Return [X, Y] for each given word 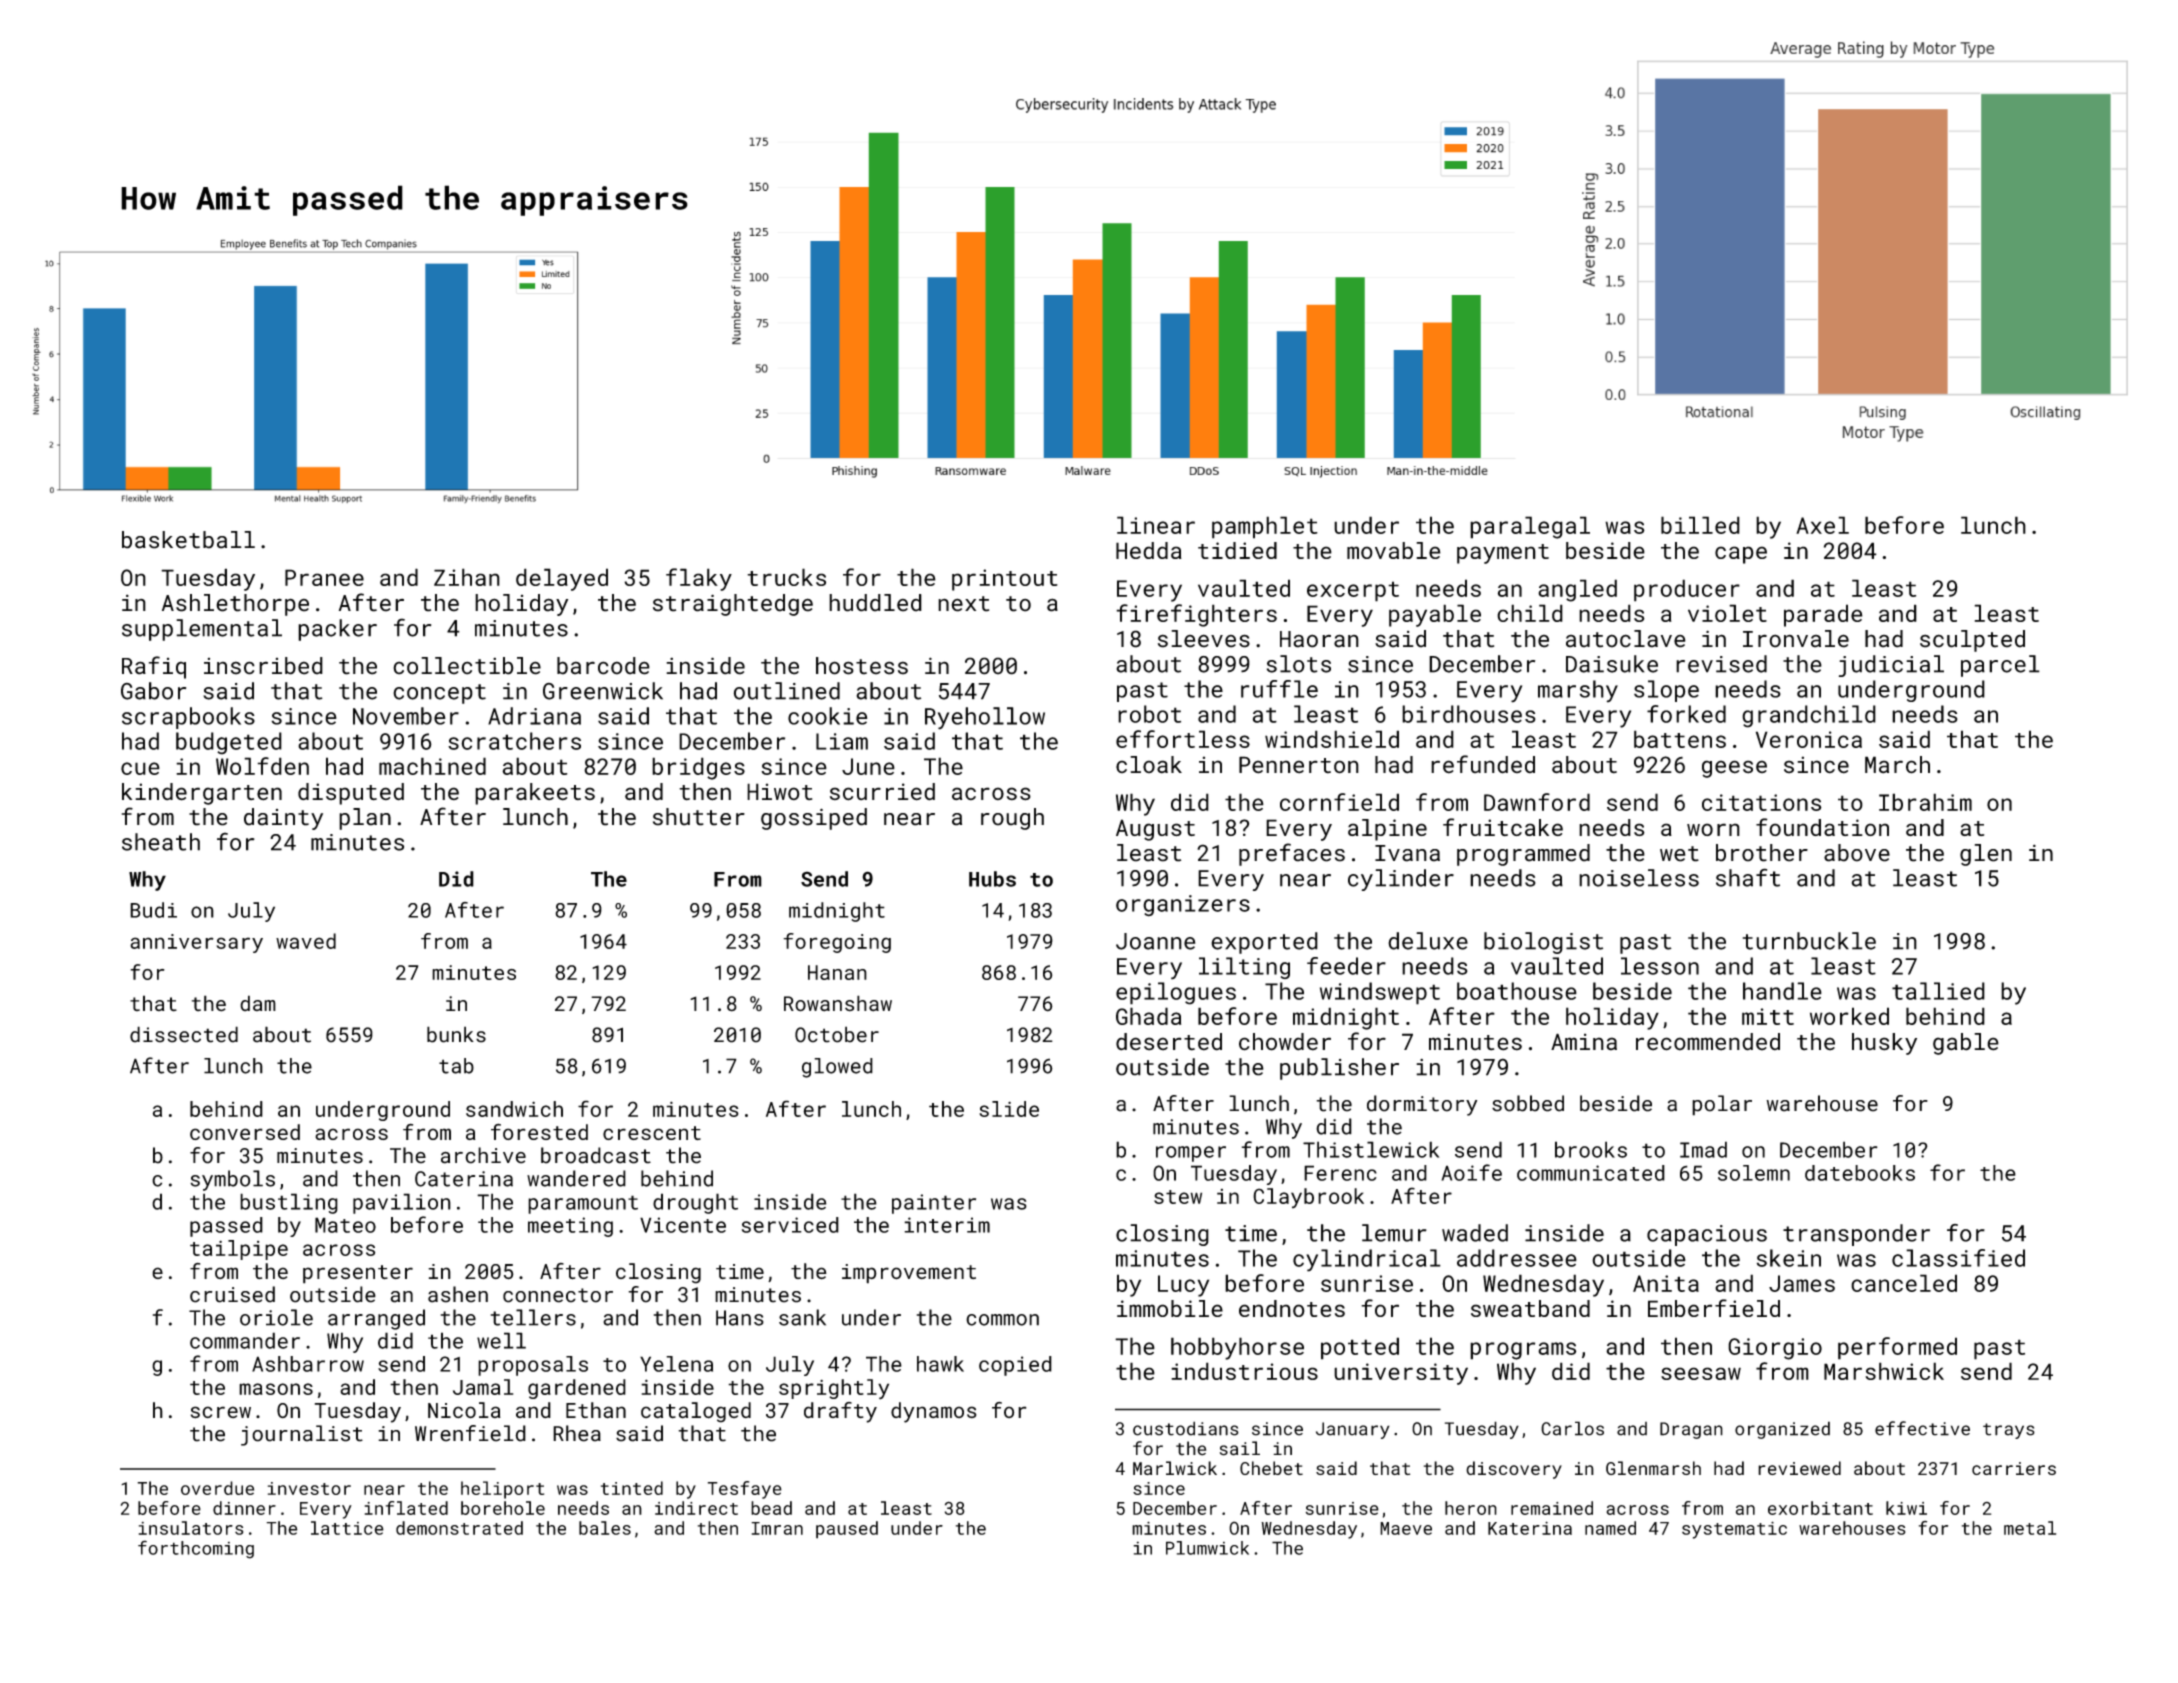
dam [258, 1003]
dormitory [1422, 1105]
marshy [1578, 691]
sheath [161, 842]
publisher [1339, 1069]
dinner [244, 1508]
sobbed [1528, 1103]
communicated [1591, 1173]
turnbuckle [1809, 941]
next [963, 604]
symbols [232, 1180]
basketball [188, 540]
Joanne [1155, 941]
